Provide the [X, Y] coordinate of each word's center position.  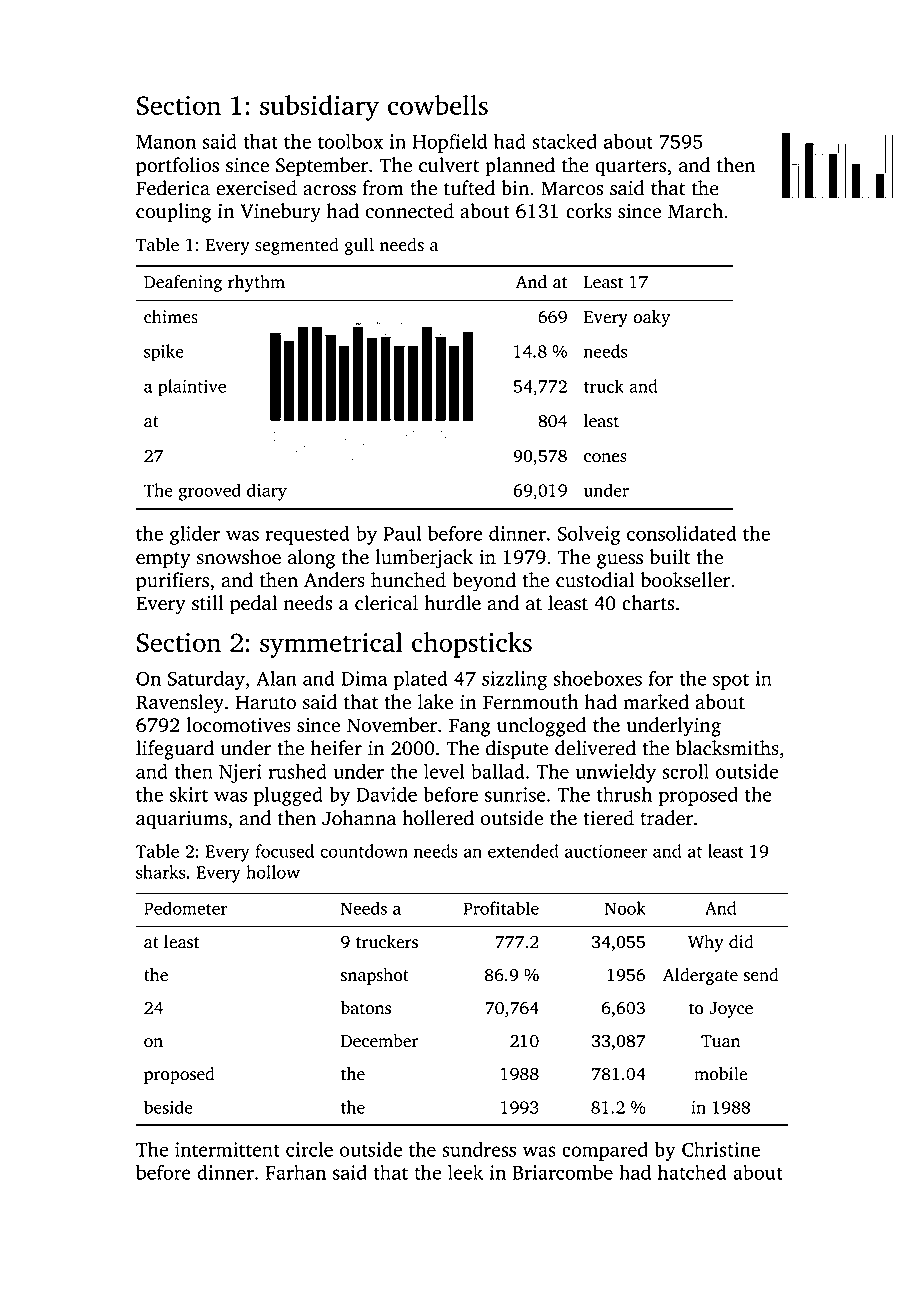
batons [366, 1008]
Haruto [266, 702]
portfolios [177, 167]
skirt [189, 794]
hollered [438, 818]
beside [168, 1107]
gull [359, 246]
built [669, 557]
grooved [210, 492]
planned [520, 167]
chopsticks [472, 645]
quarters [630, 168]
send [761, 975]
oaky [651, 318]
